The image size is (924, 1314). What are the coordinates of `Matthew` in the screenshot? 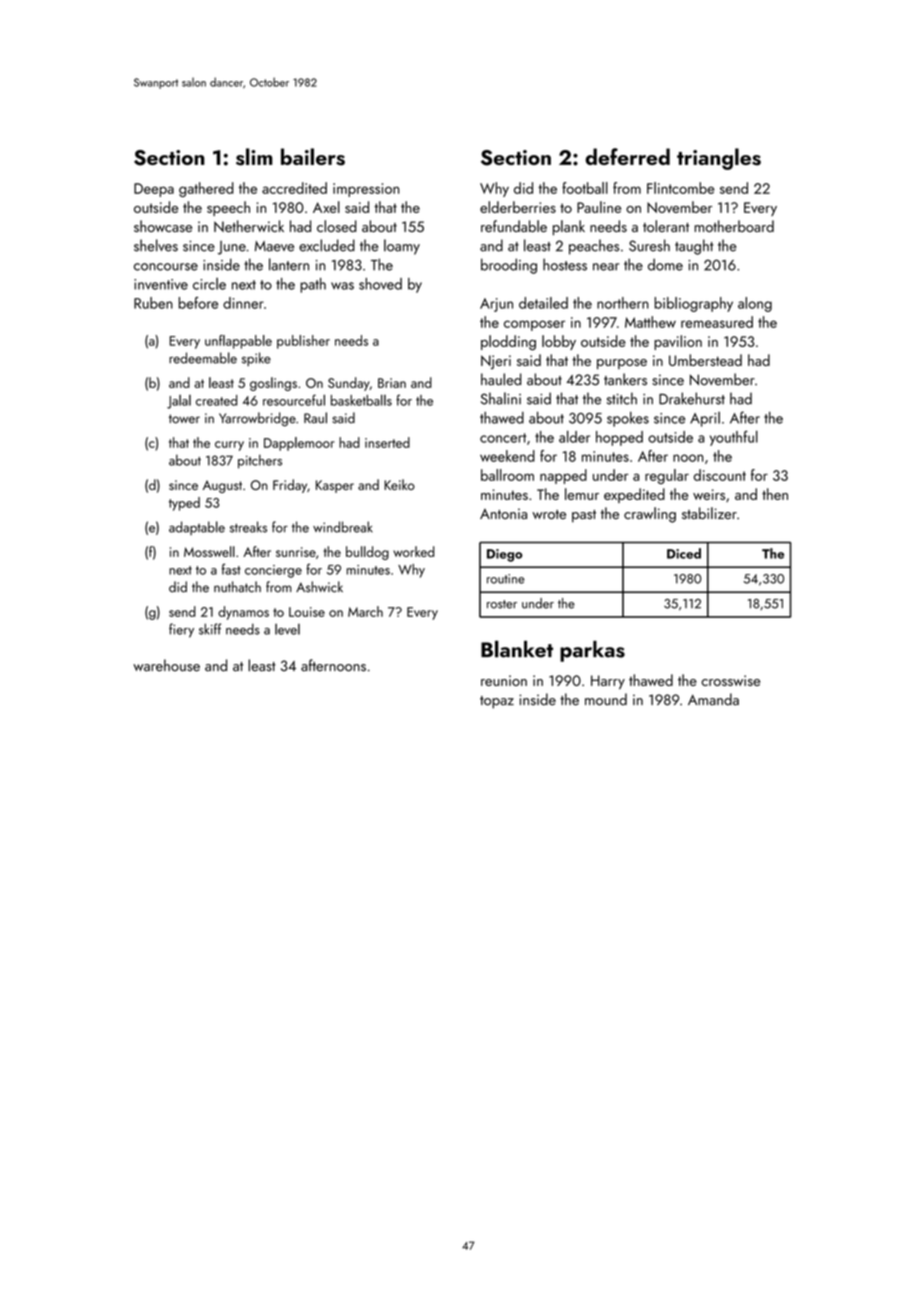 It's located at (650, 322).
